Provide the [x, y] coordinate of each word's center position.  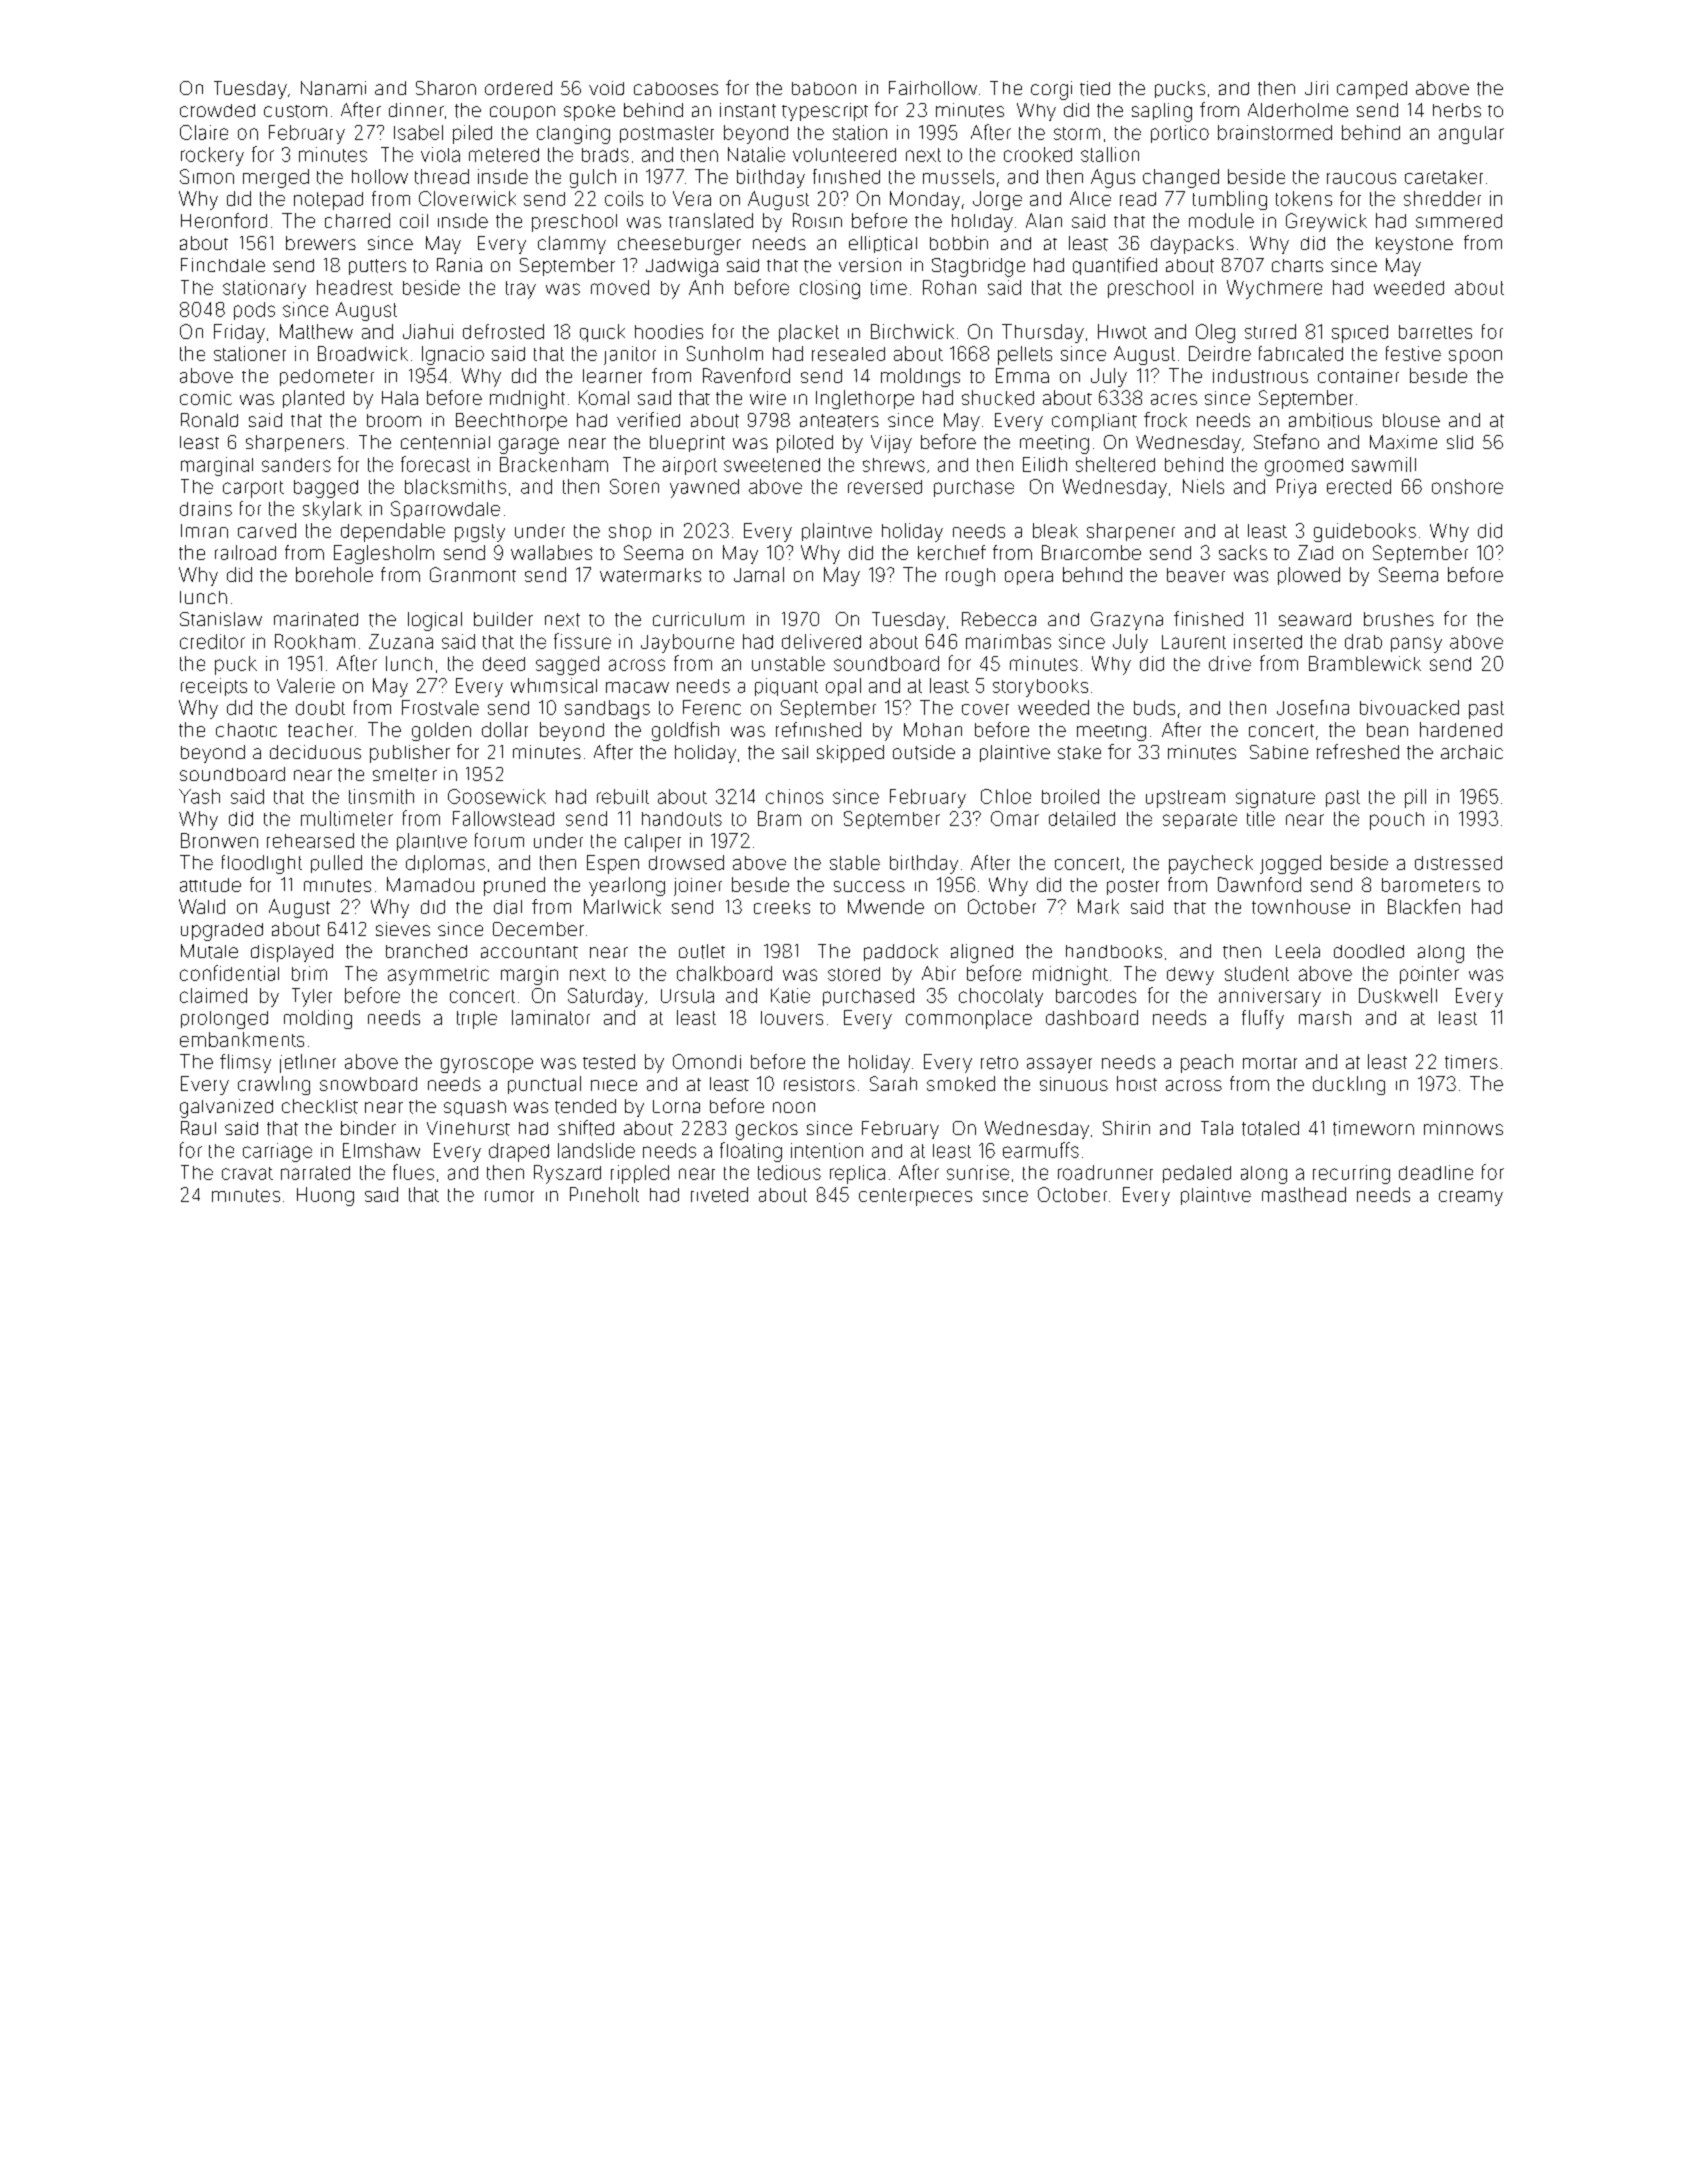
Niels [1203, 486]
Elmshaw [381, 1150]
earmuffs [1041, 1150]
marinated [316, 619]
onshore [1467, 486]
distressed [1458, 863]
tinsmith [381, 796]
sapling [1162, 112]
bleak [1055, 530]
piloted [805, 444]
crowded [217, 110]
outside [924, 752]
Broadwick [363, 353]
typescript [825, 112]
